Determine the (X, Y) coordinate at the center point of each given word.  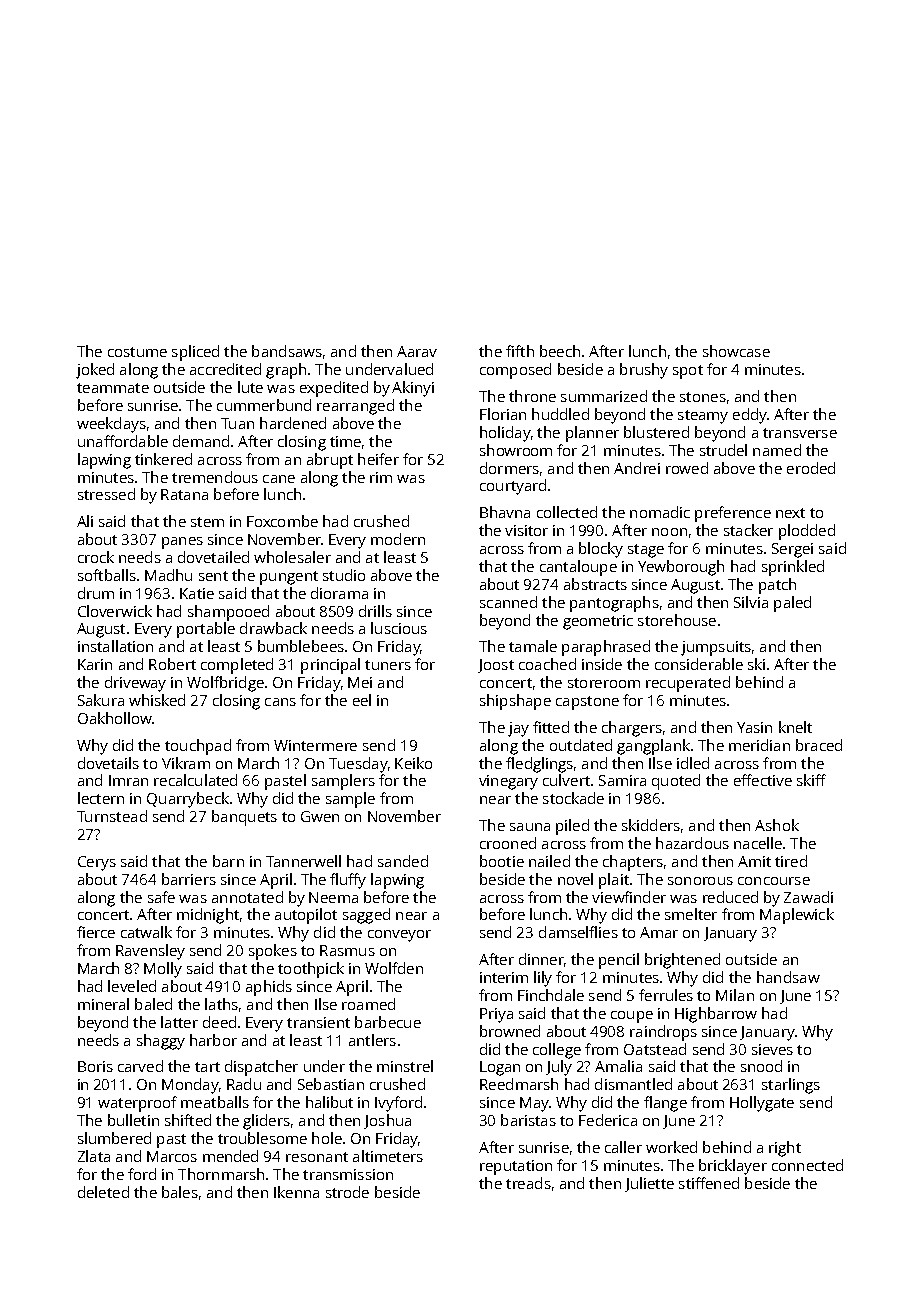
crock (96, 557)
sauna (530, 827)
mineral (103, 1004)
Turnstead (112, 816)
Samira (622, 780)
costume (137, 352)
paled (792, 604)
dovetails (108, 763)
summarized (604, 396)
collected (567, 512)
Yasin (754, 727)
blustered (656, 432)
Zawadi (808, 897)
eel (362, 700)
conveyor (399, 936)
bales (180, 1192)
